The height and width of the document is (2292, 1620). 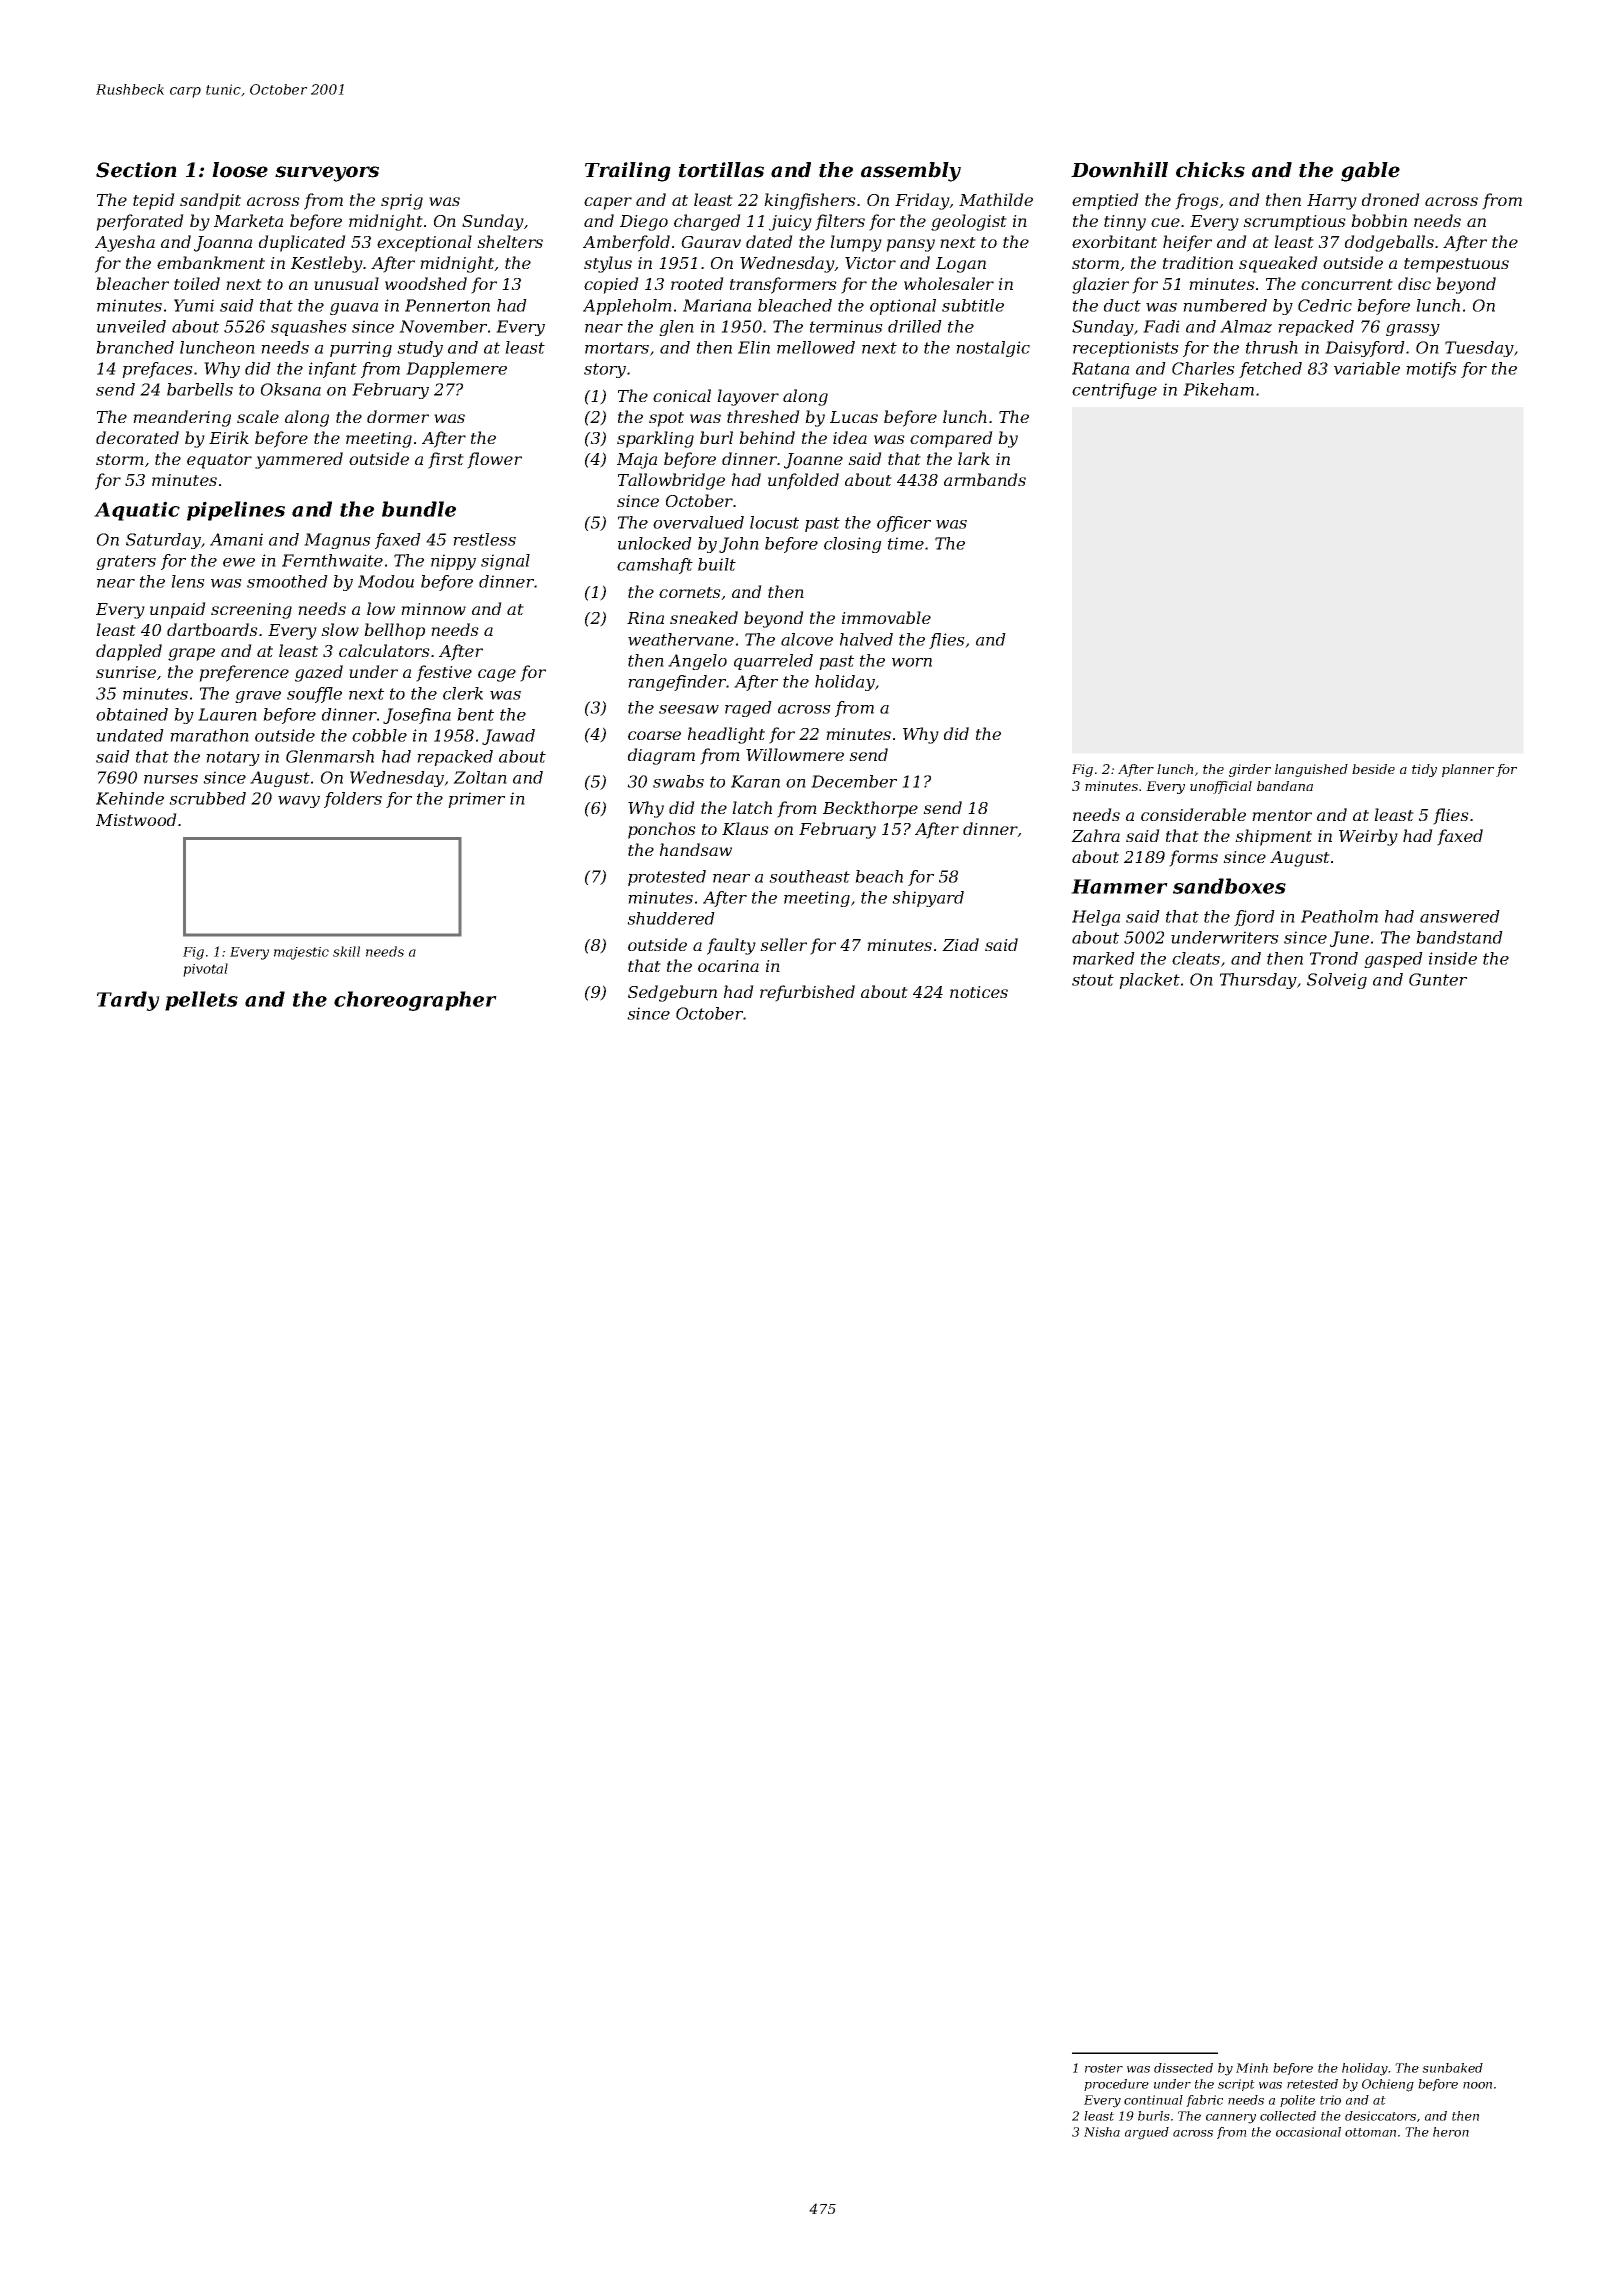 What do you see at coordinates (201, 1001) in the document?
I see `pellets` at bounding box center [201, 1001].
